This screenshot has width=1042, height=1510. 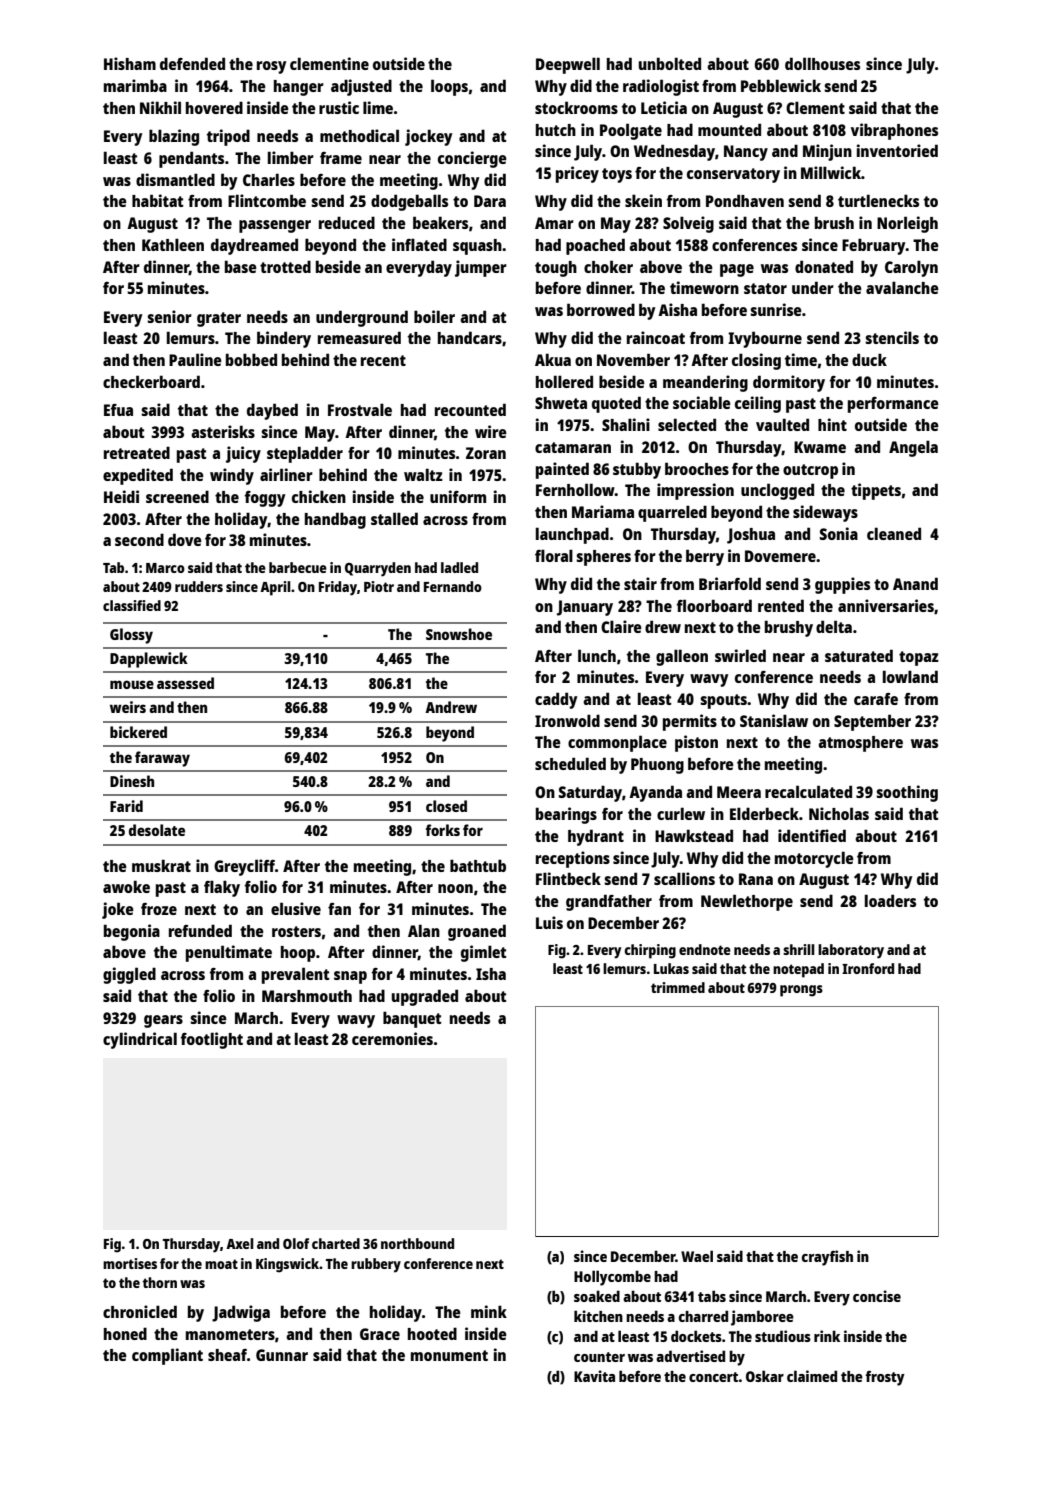 What do you see at coordinates (449, 87) in the screenshot?
I see `loops` at bounding box center [449, 87].
